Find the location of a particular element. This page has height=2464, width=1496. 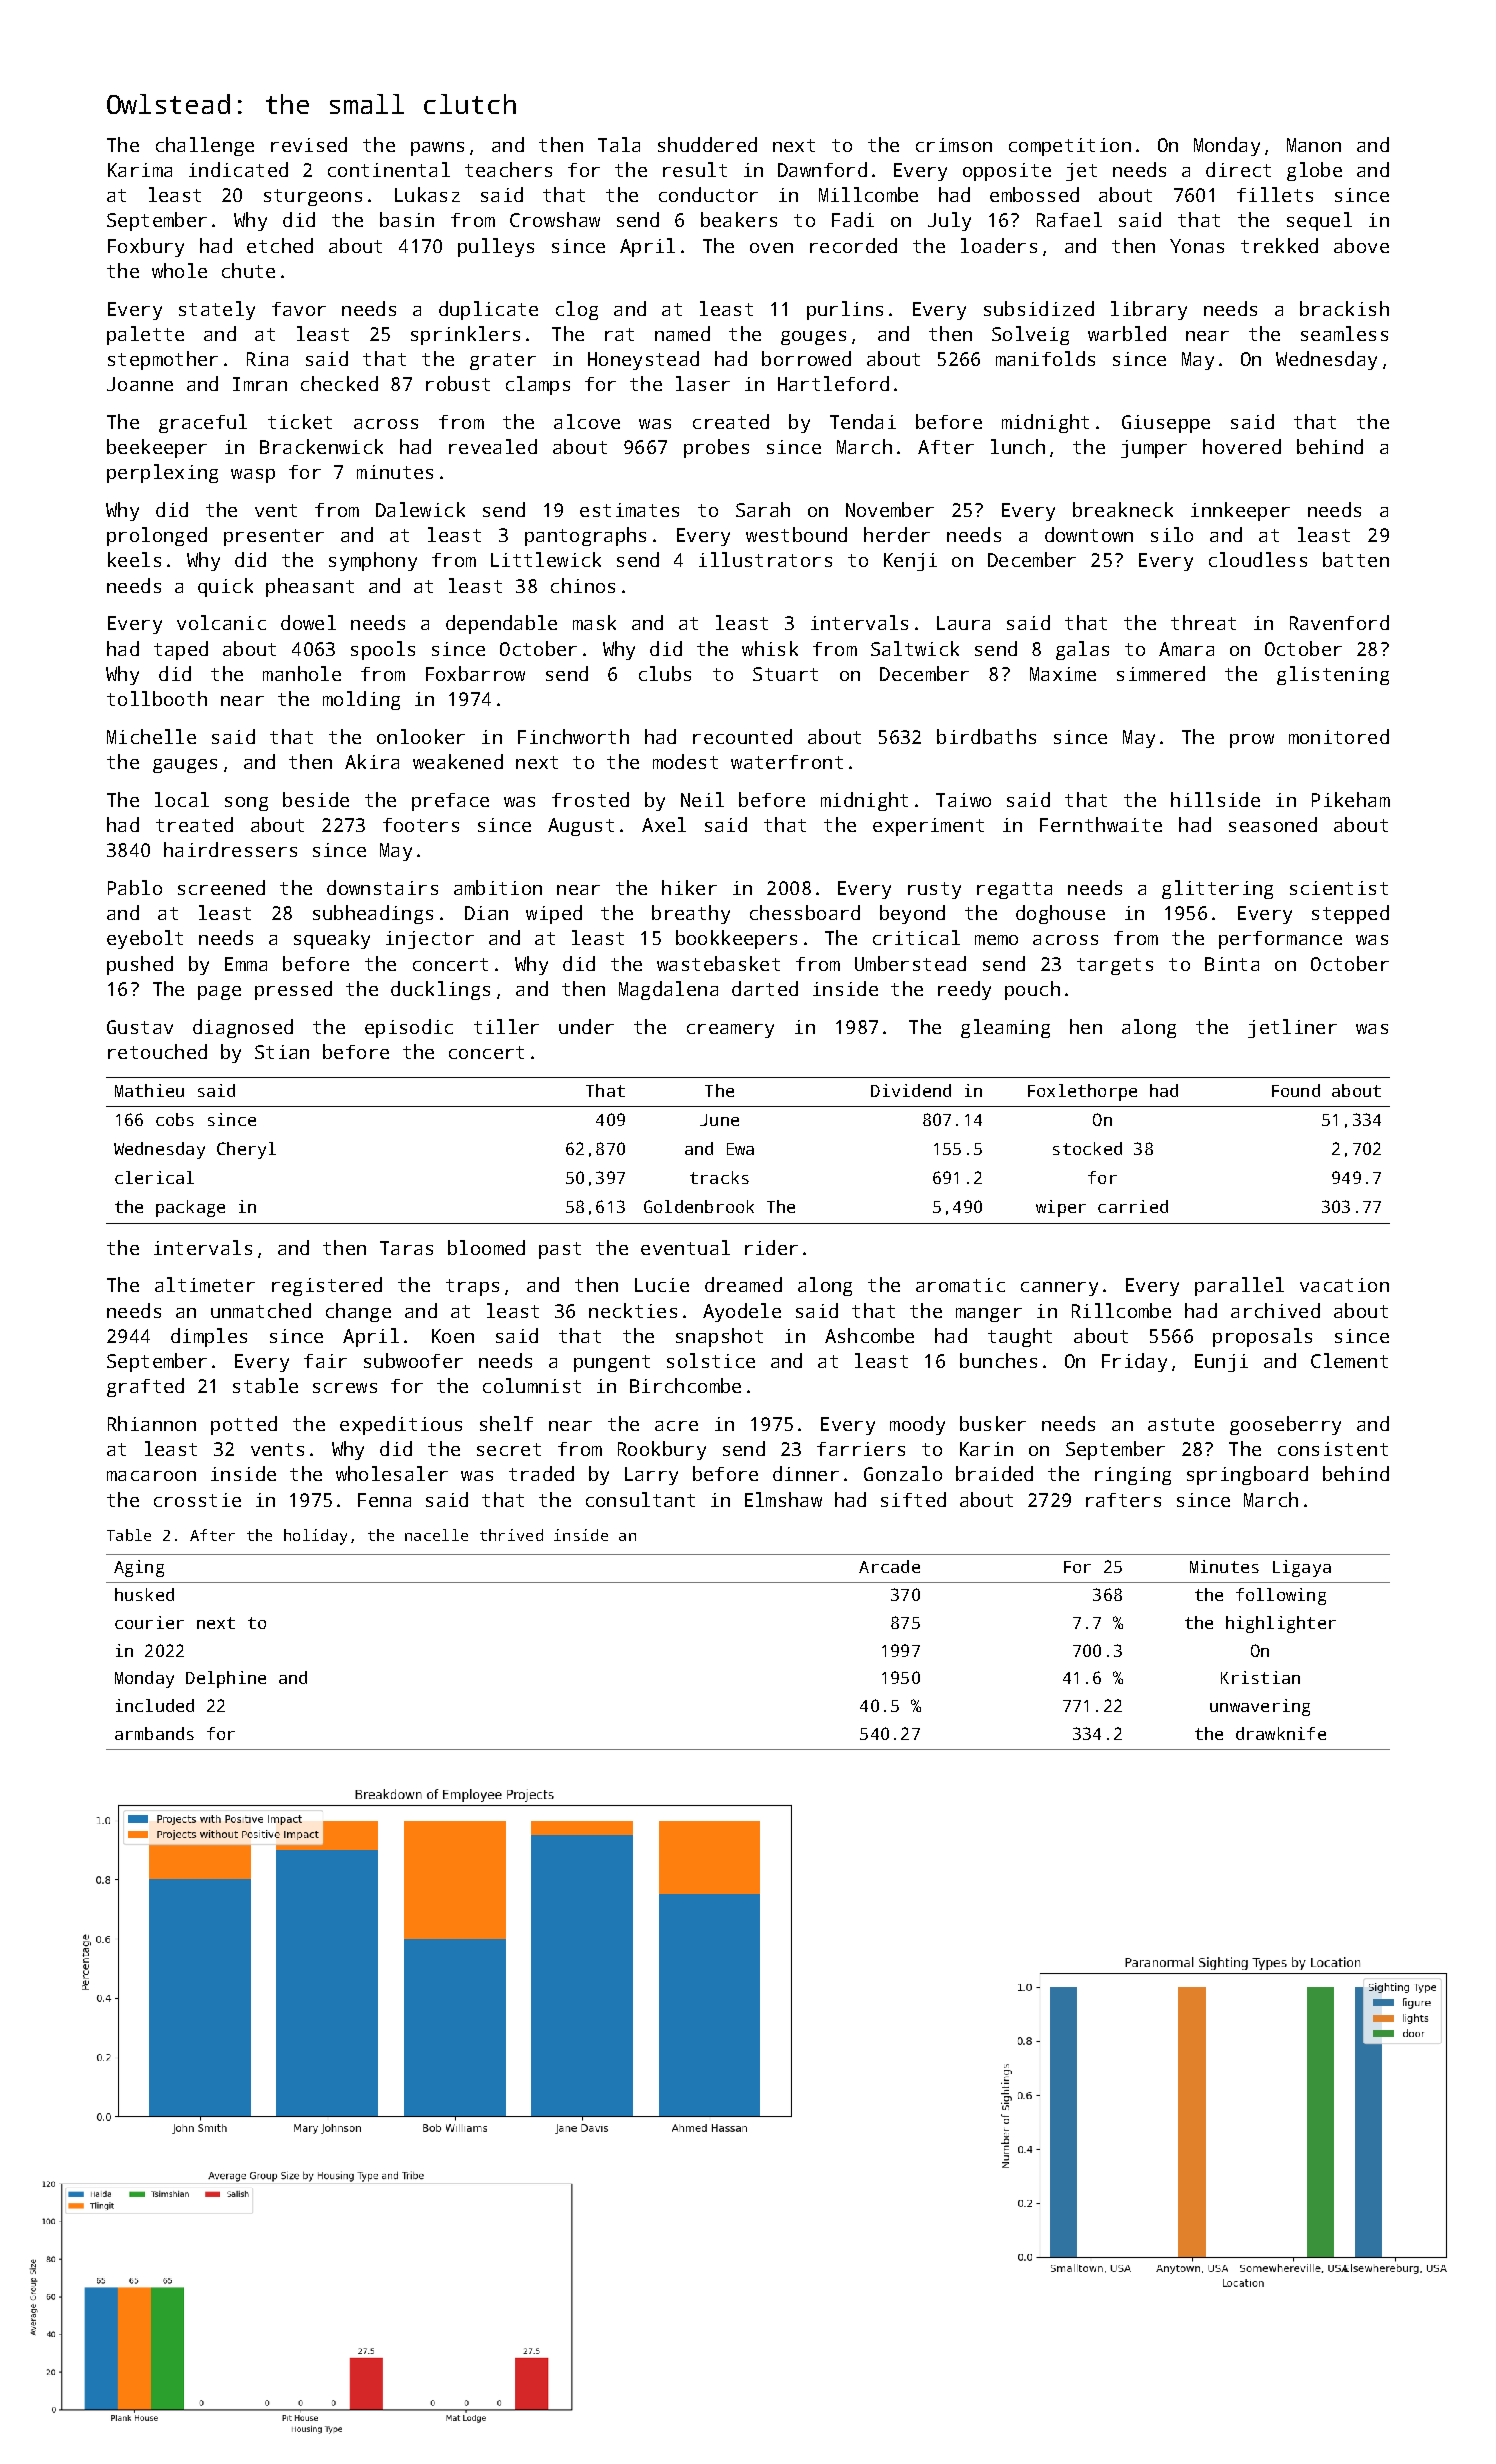

palette is located at coordinates (145, 335).
